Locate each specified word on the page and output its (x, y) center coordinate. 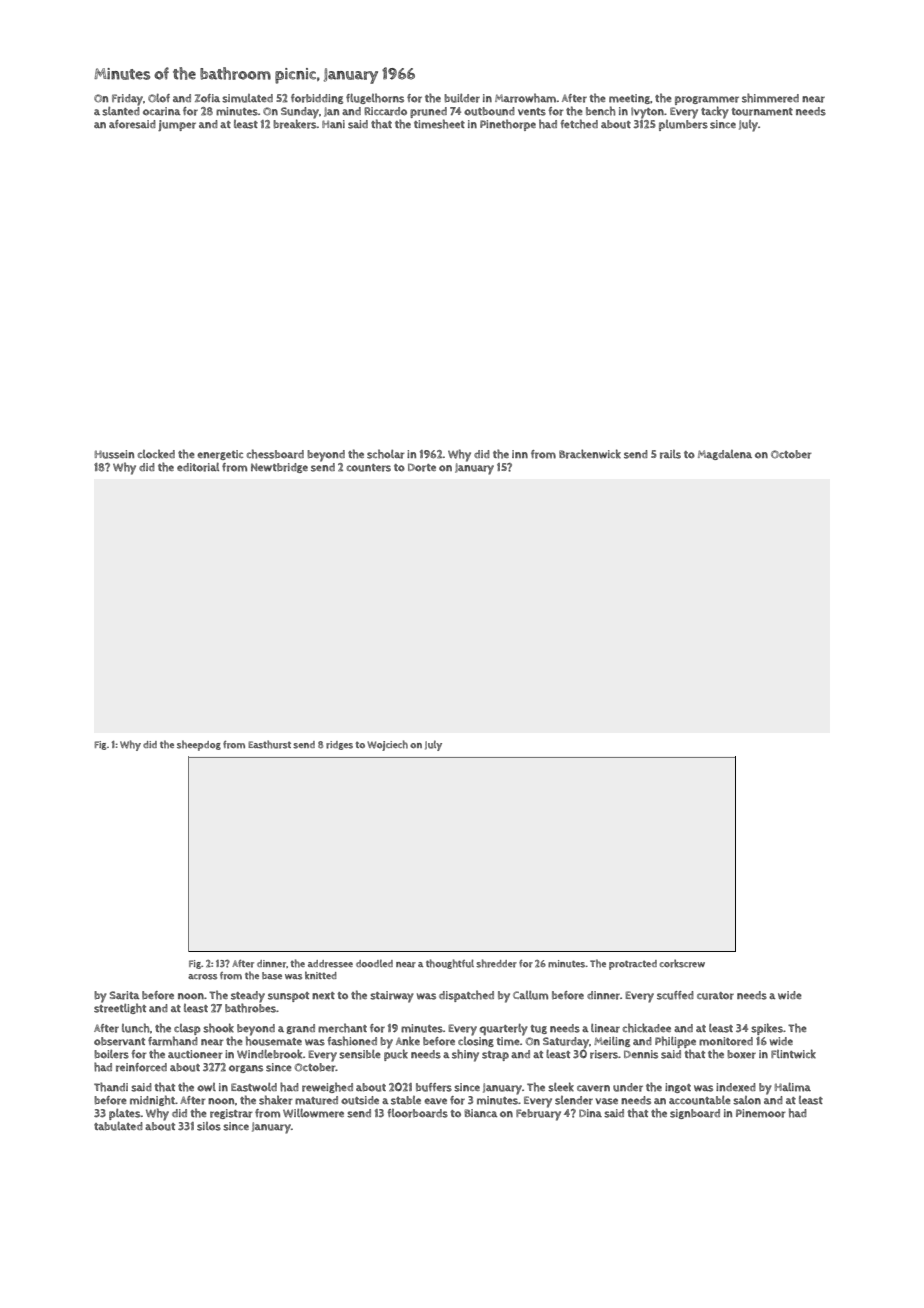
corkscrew (682, 963)
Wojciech (387, 745)
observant (119, 1041)
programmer (707, 100)
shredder (496, 963)
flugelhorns (375, 98)
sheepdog (199, 745)
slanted (121, 111)
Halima (793, 1087)
